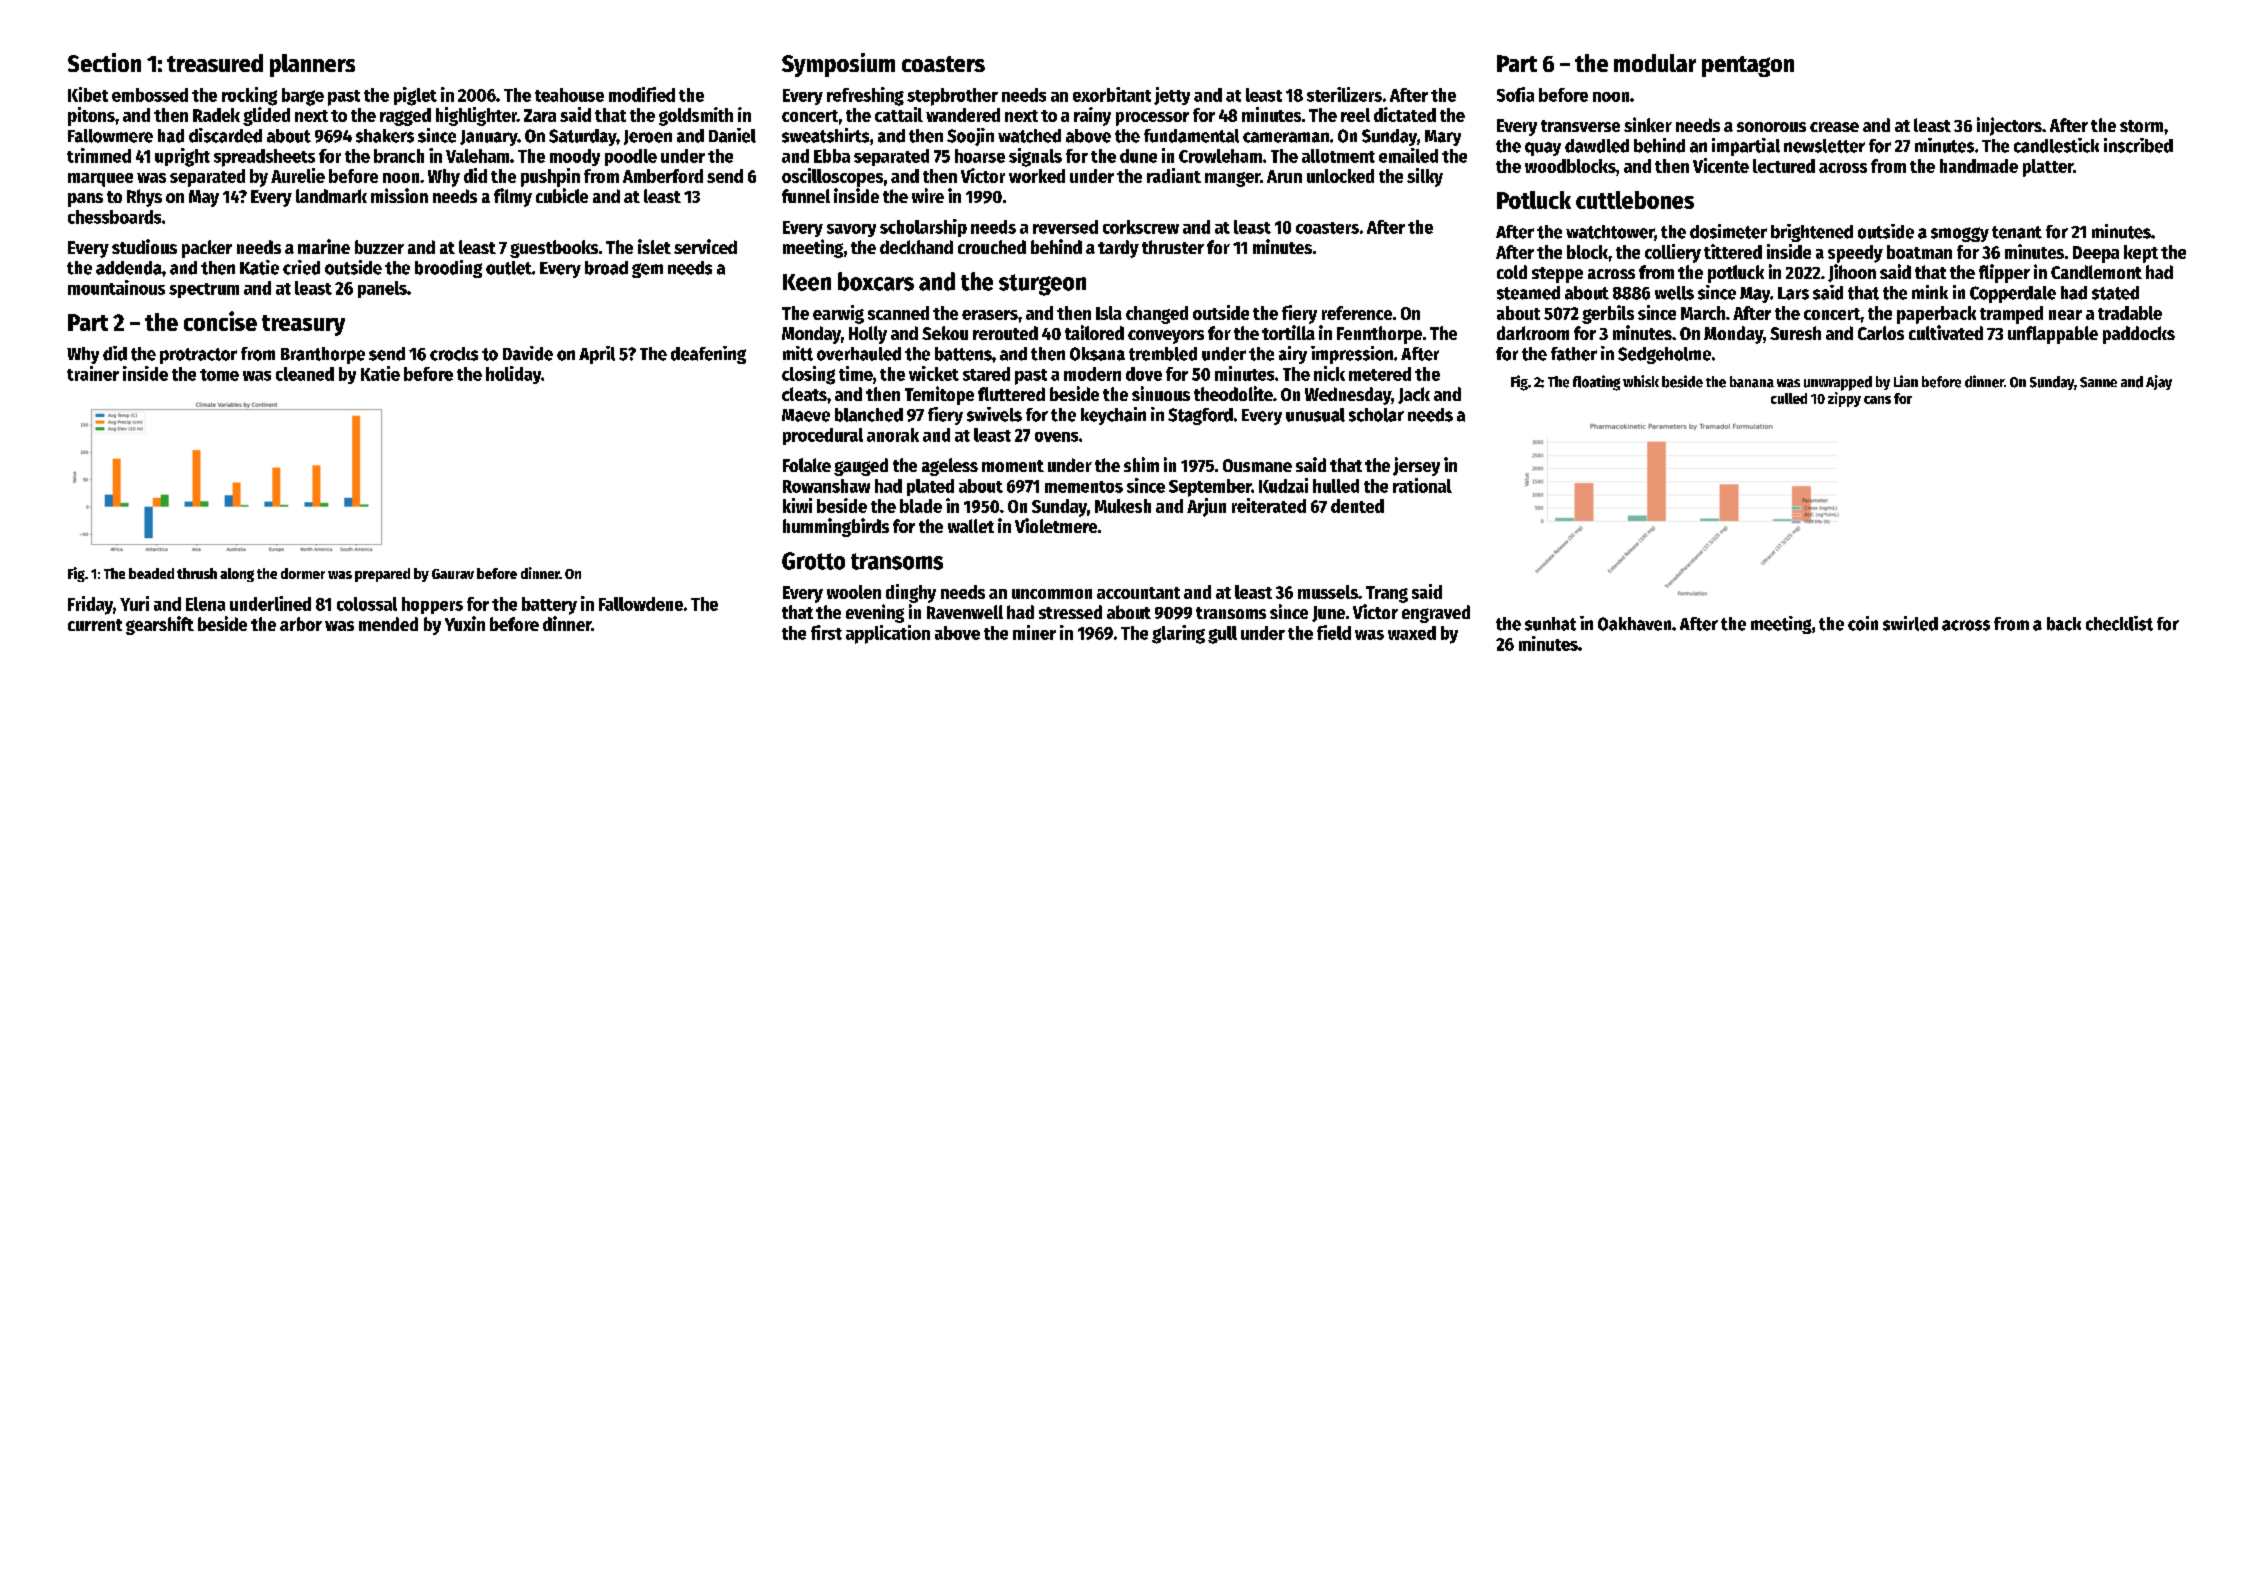  I want to click on coin, so click(1863, 623).
